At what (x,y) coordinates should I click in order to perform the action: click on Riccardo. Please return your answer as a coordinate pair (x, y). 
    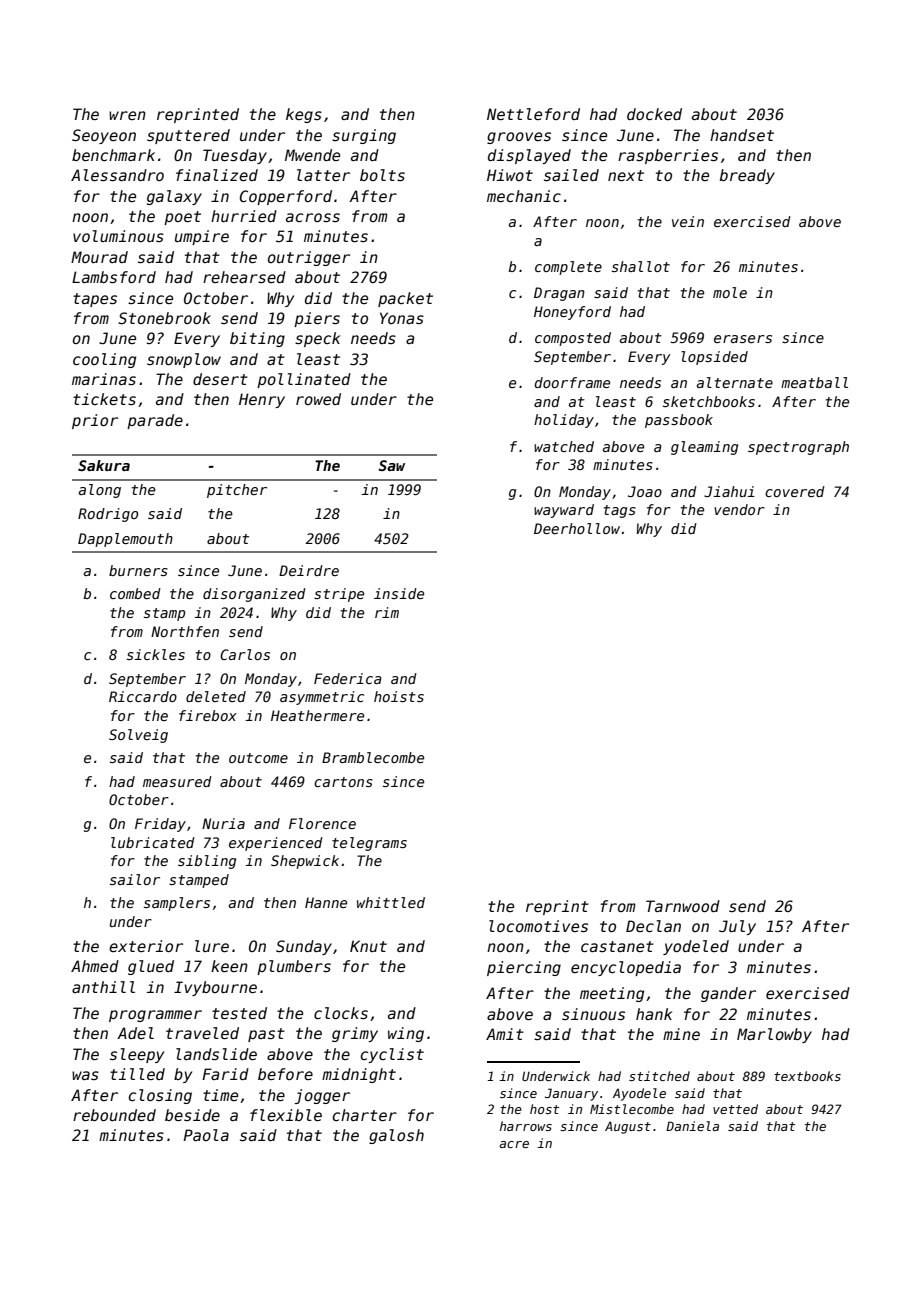
    Looking at the image, I should click on (143, 696).
